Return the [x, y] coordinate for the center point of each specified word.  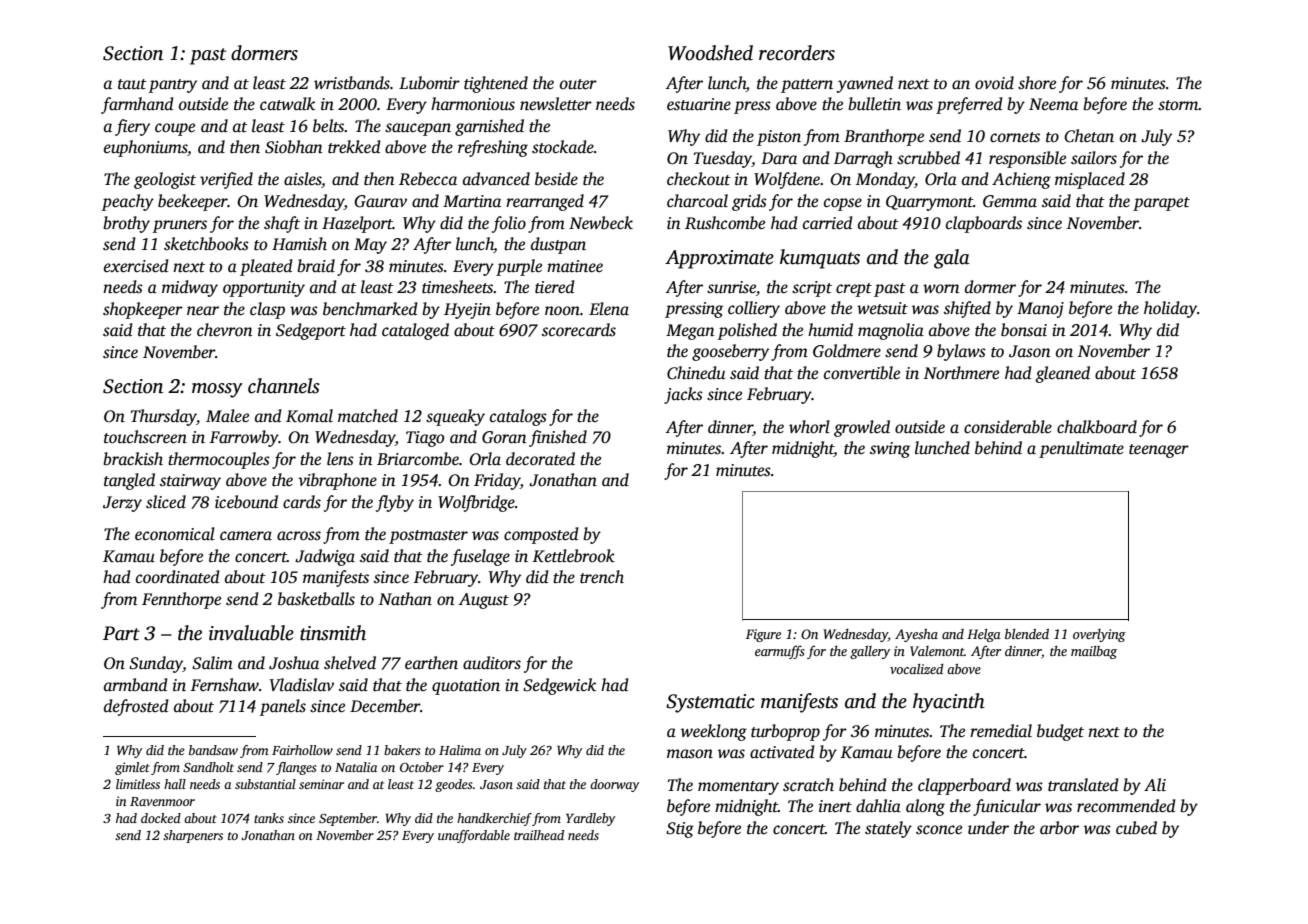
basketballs [316, 599]
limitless [138, 784]
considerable [1008, 427]
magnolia [891, 331]
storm [1178, 105]
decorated [540, 459]
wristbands [352, 83]
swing [890, 450]
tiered [555, 287]
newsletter [556, 104]
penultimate [1081, 449]
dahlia [878, 805]
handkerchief [494, 819]
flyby [395, 503]
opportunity [264, 289]
